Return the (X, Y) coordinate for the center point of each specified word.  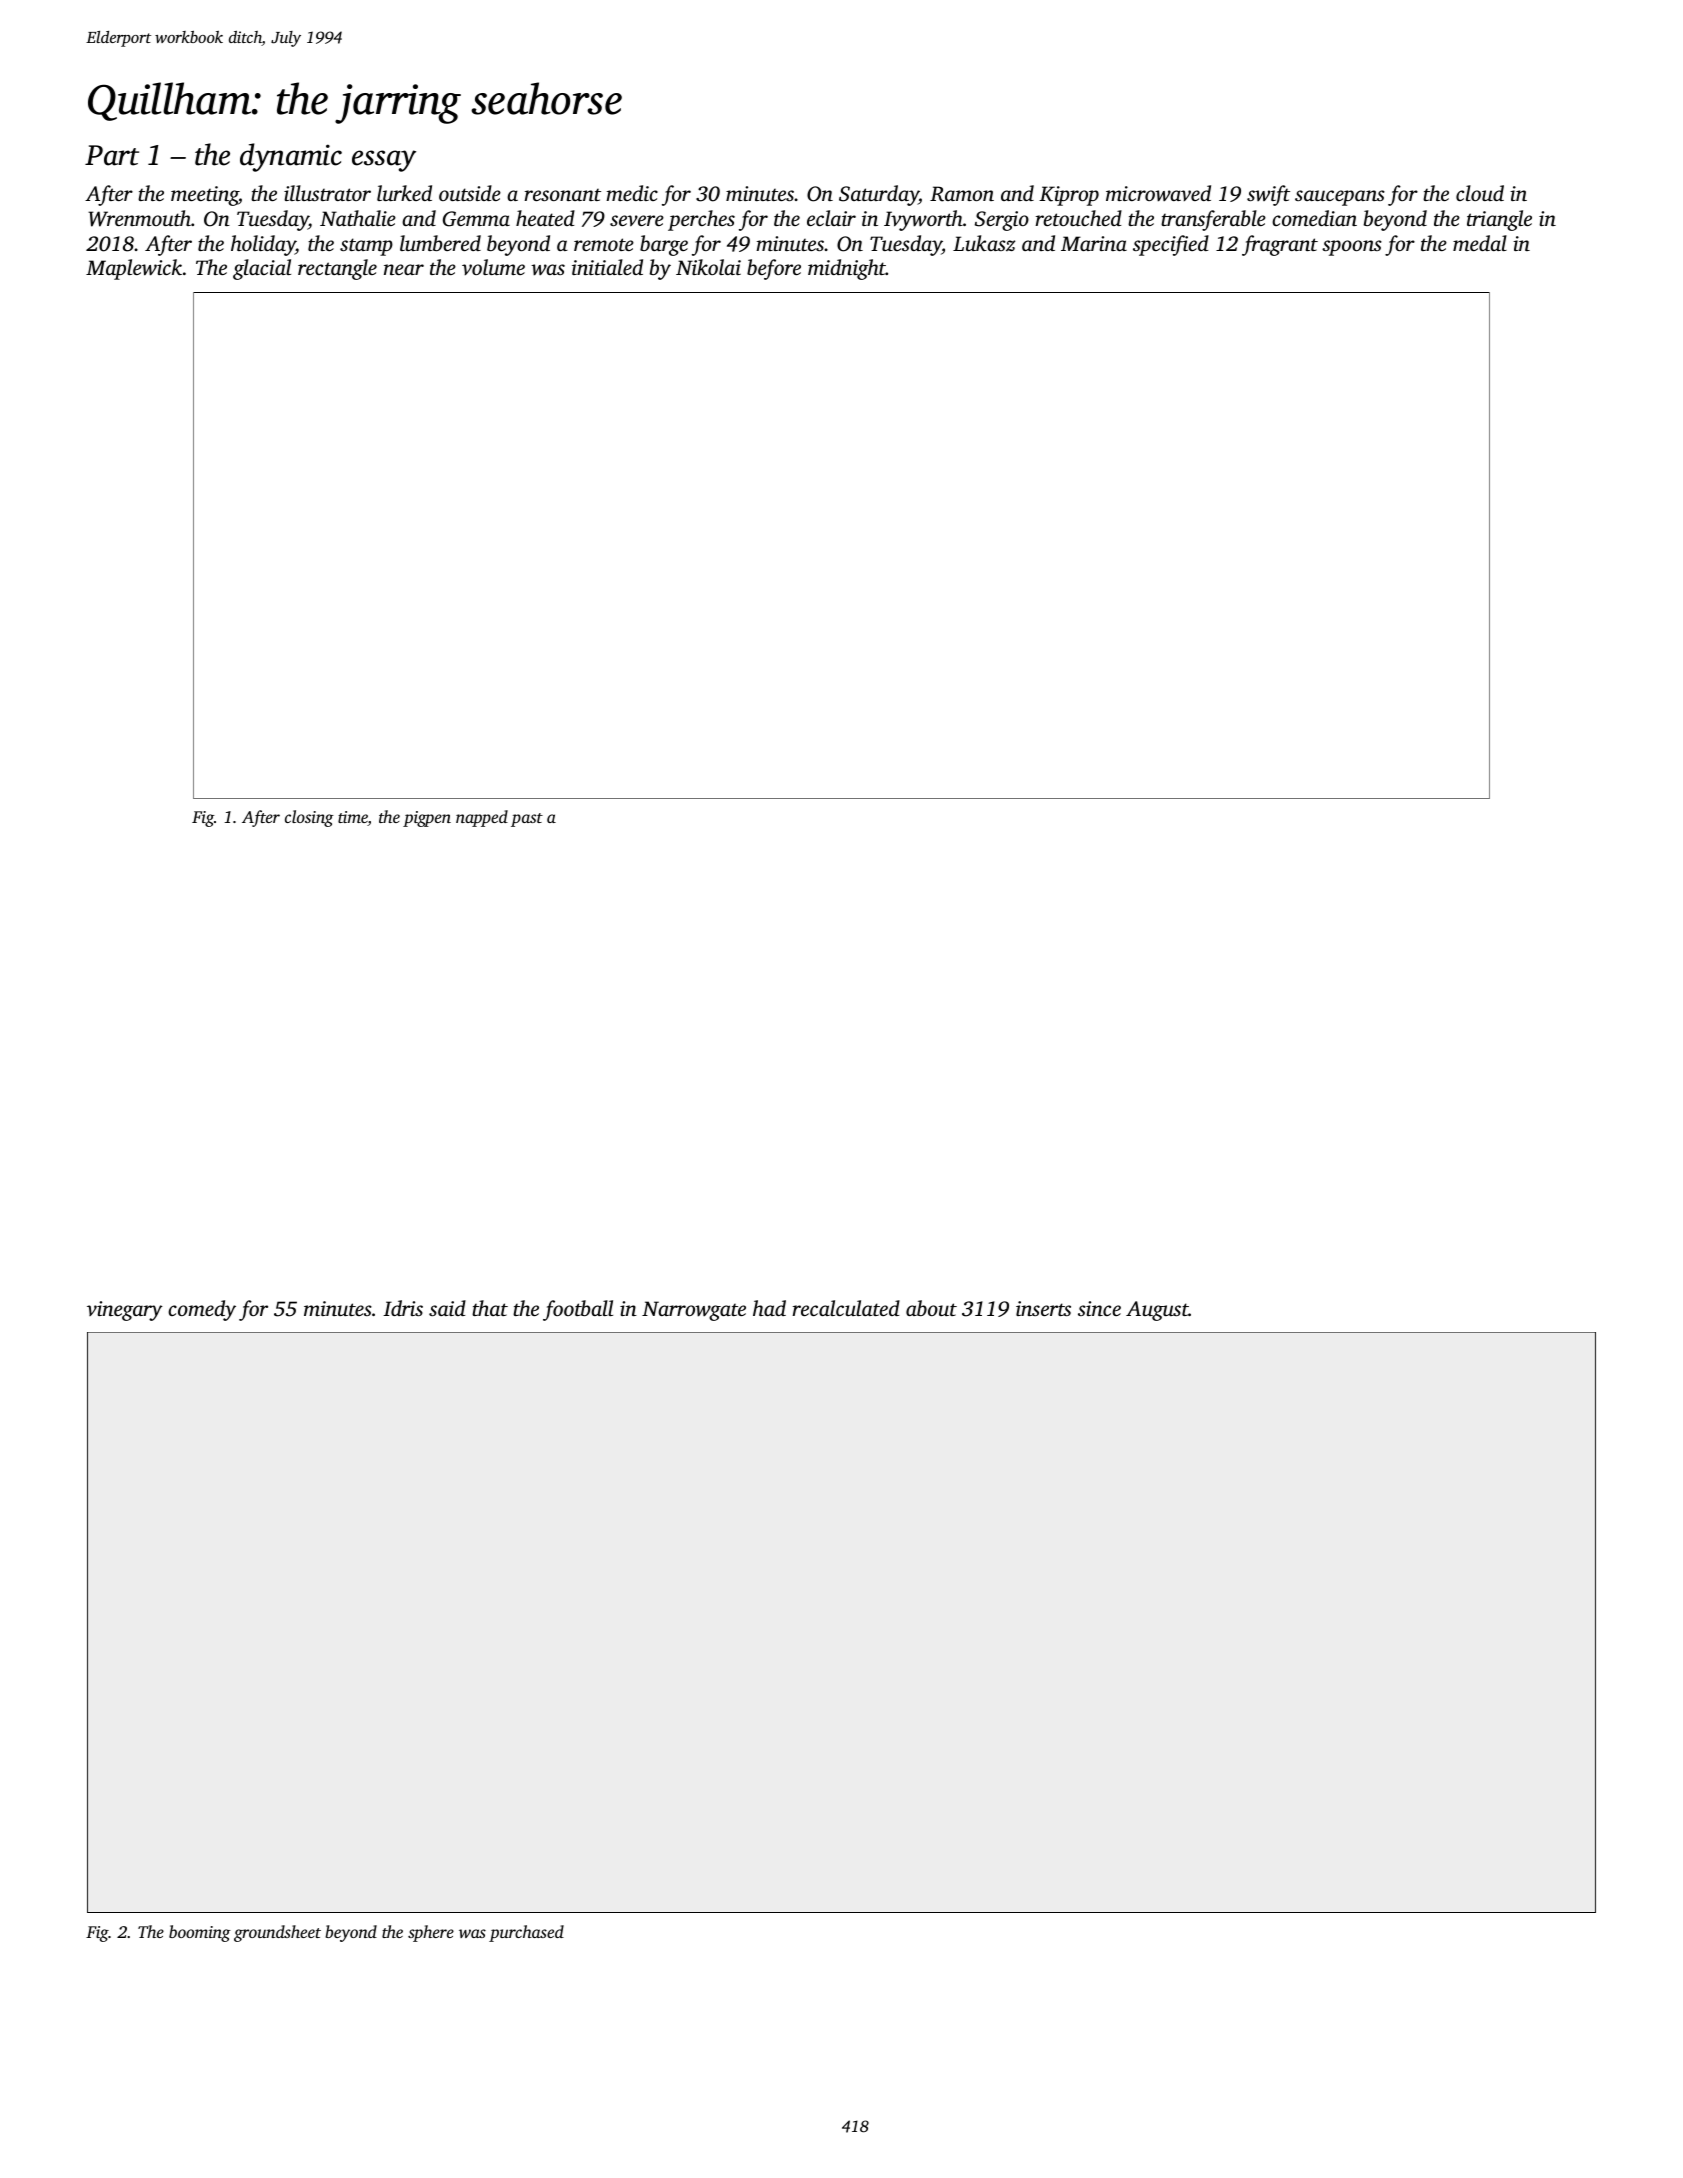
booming (200, 1933)
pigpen (427, 819)
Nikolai (708, 267)
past (527, 820)
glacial (262, 269)
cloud (1480, 193)
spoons (1352, 248)
